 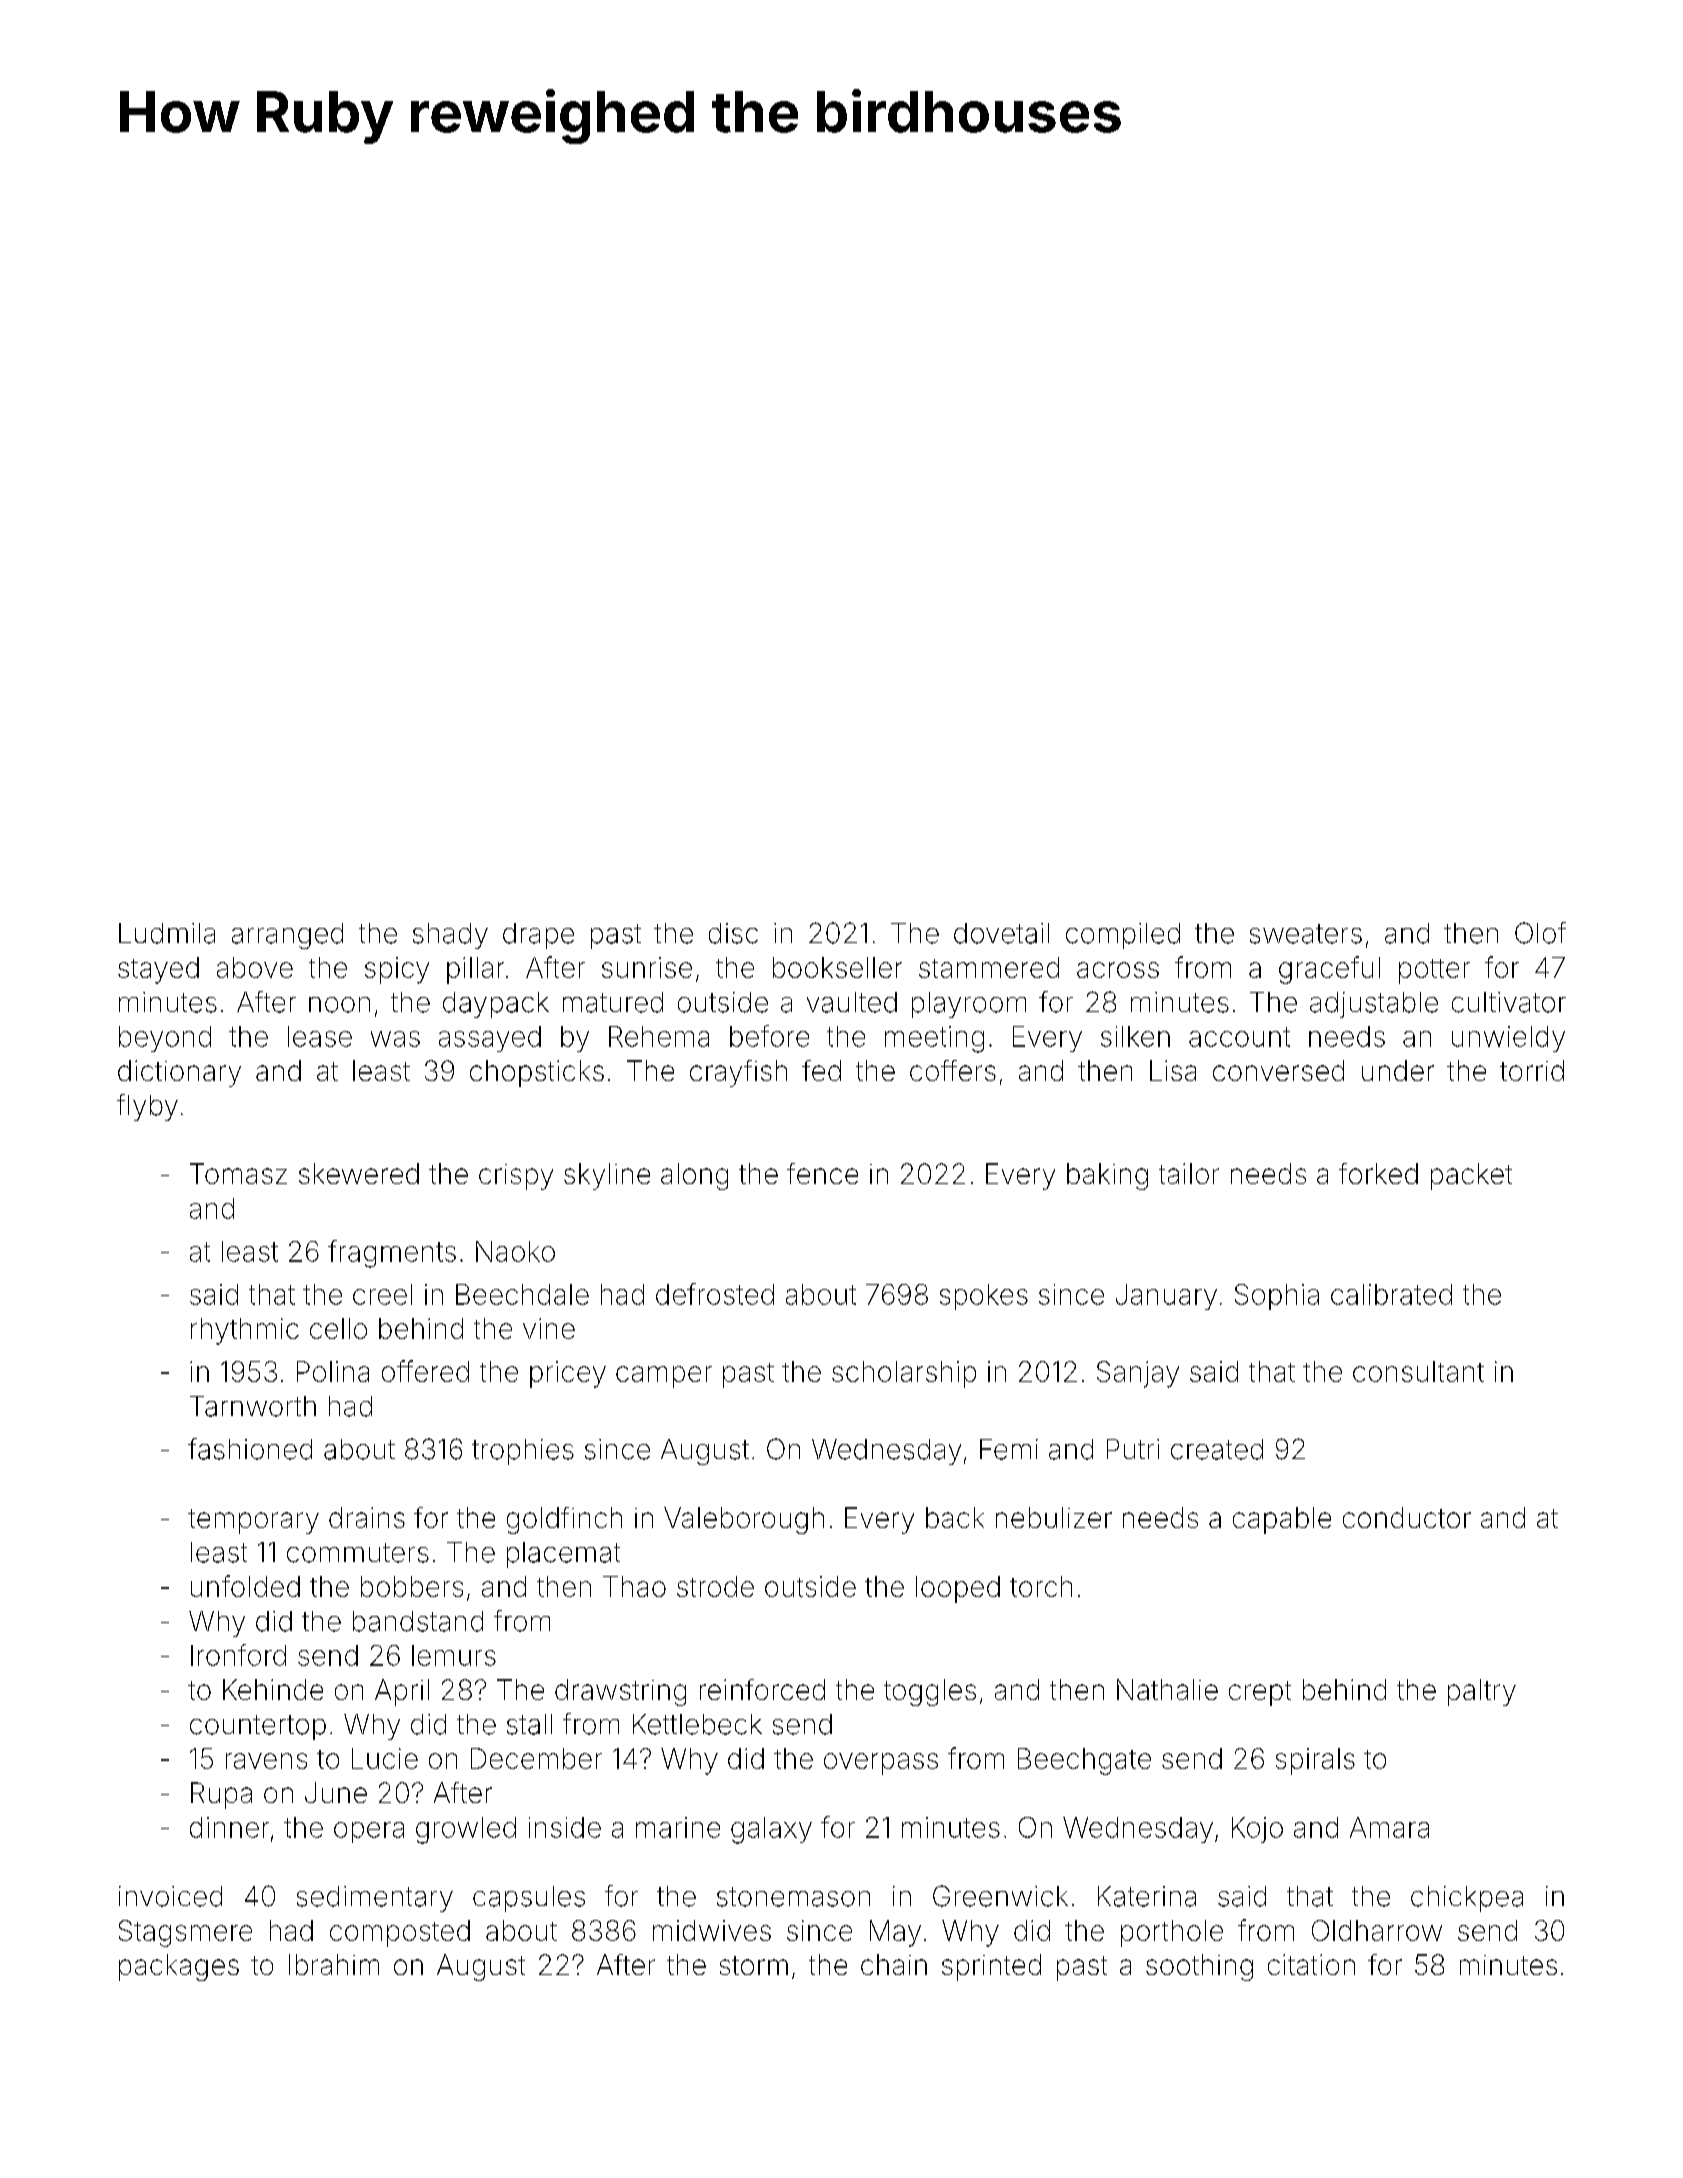 What do you see at coordinates (1306, 934) in the page?
I see `sweaters` at bounding box center [1306, 934].
